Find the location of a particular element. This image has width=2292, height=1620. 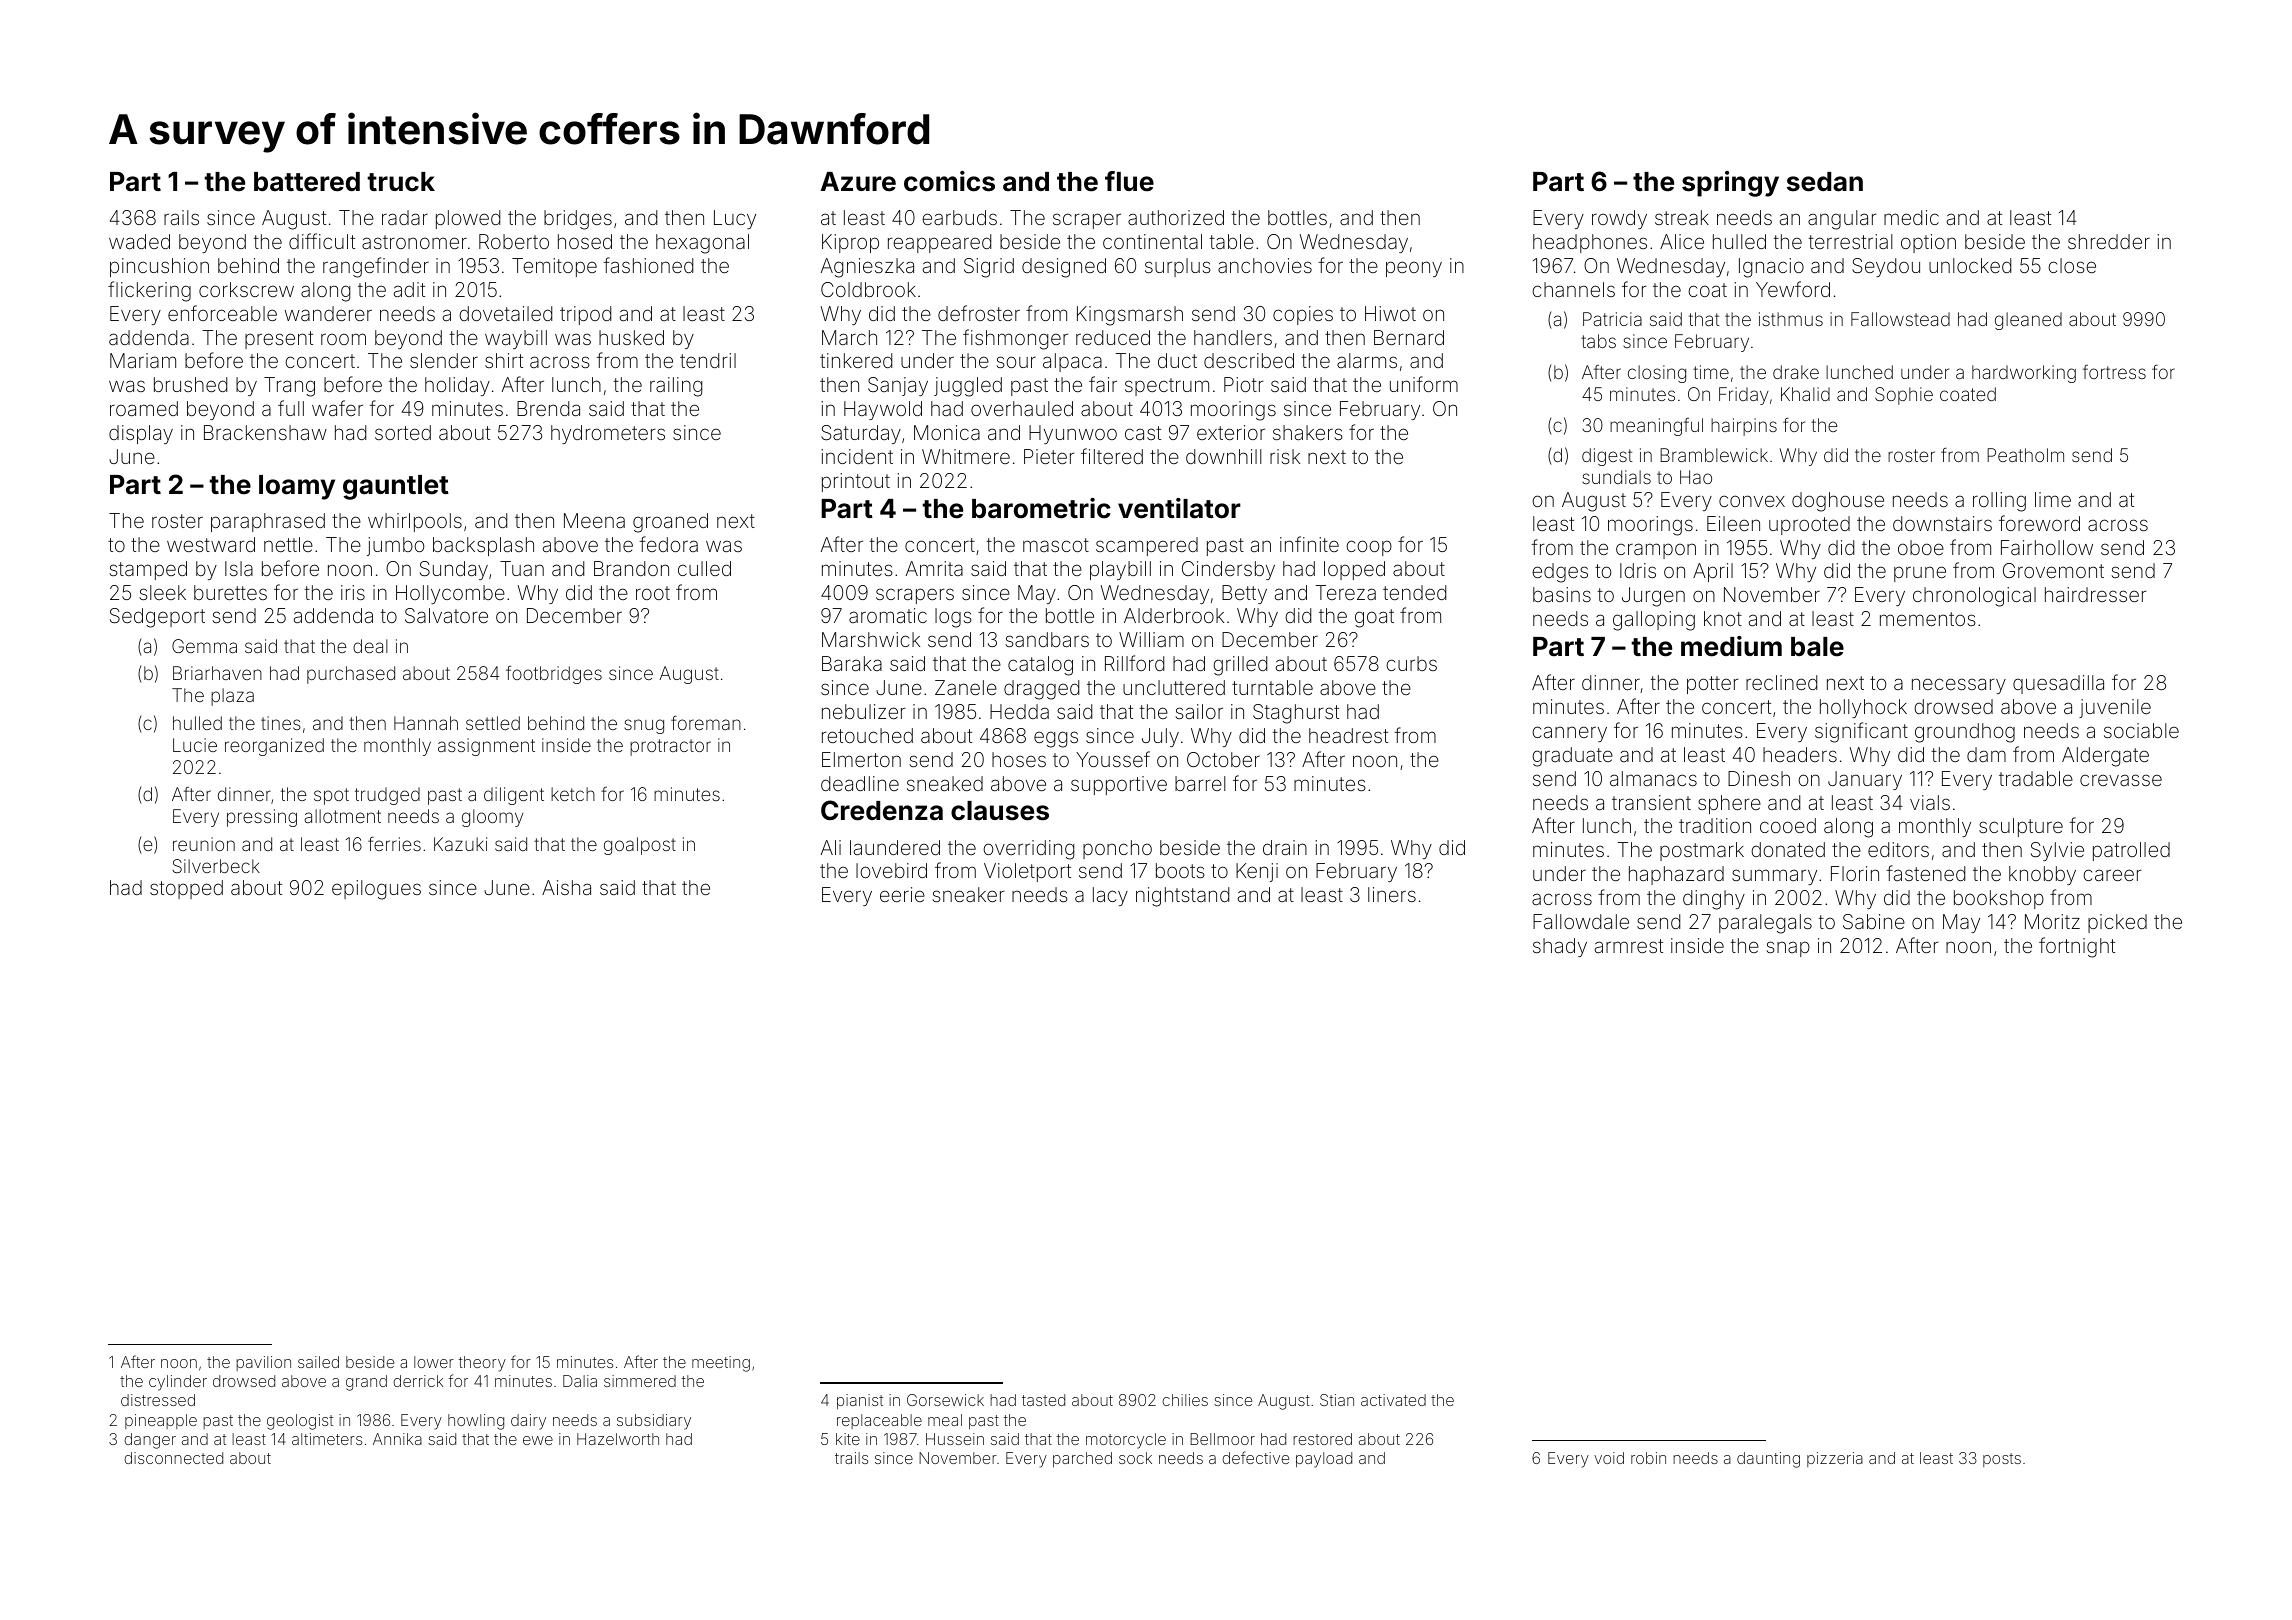

logs is located at coordinates (953, 618).
